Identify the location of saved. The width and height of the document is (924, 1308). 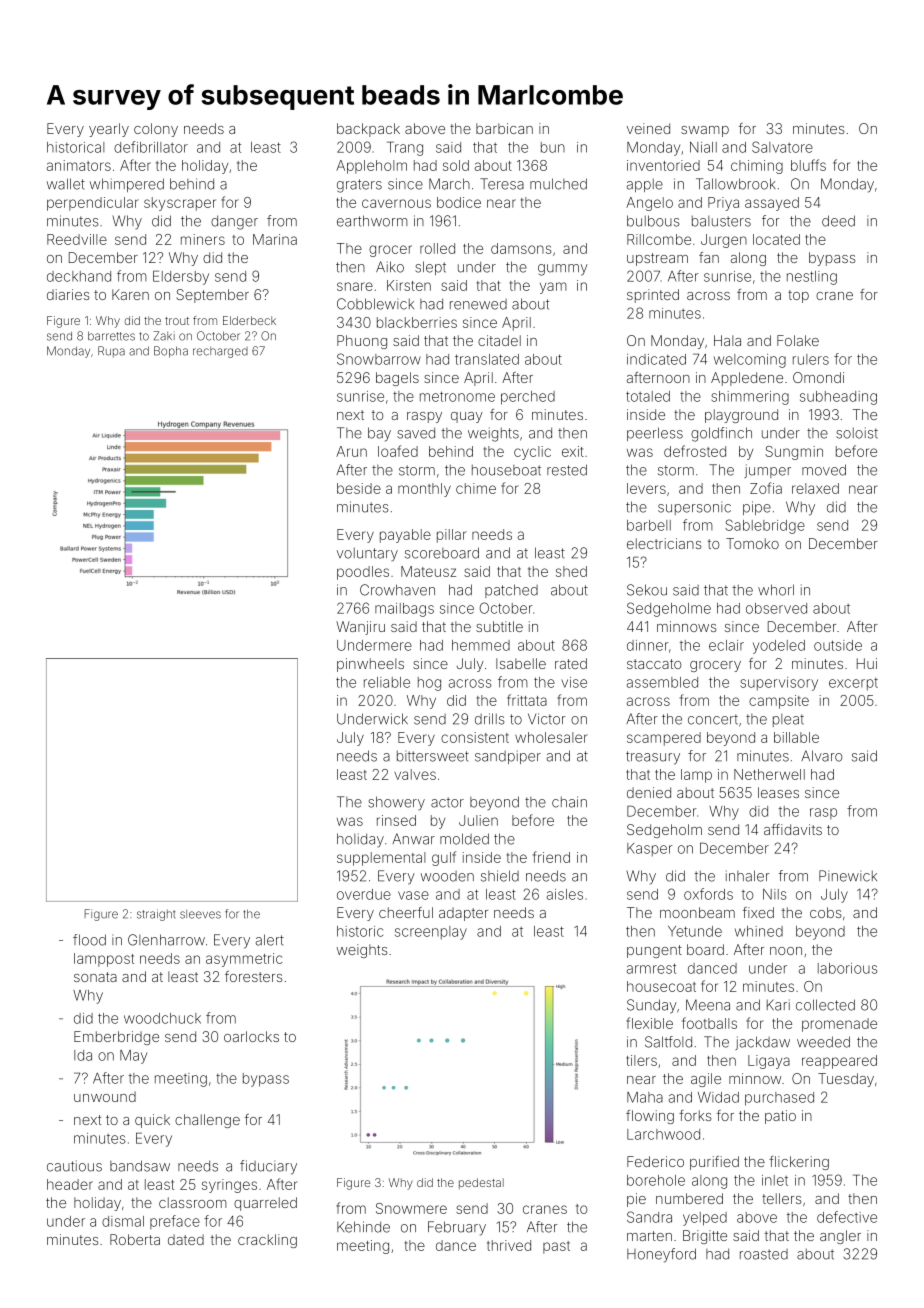
(416, 433).
